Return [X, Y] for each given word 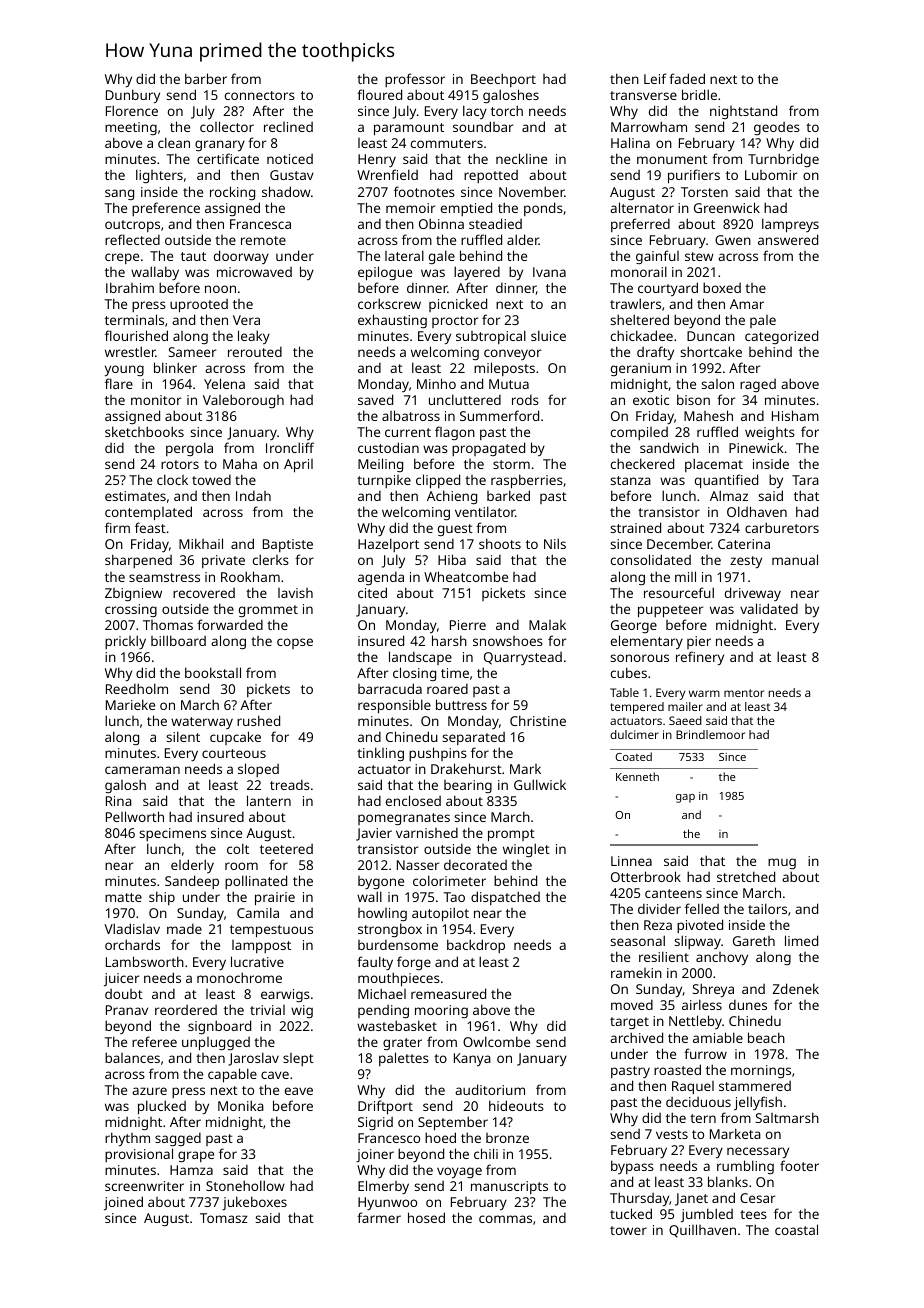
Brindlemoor [710, 734]
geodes [777, 128]
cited [372, 592]
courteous [234, 753]
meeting [131, 128]
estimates [135, 496]
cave [275, 1075]
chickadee [642, 335]
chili [486, 1153]
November [532, 191]
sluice [548, 335]
